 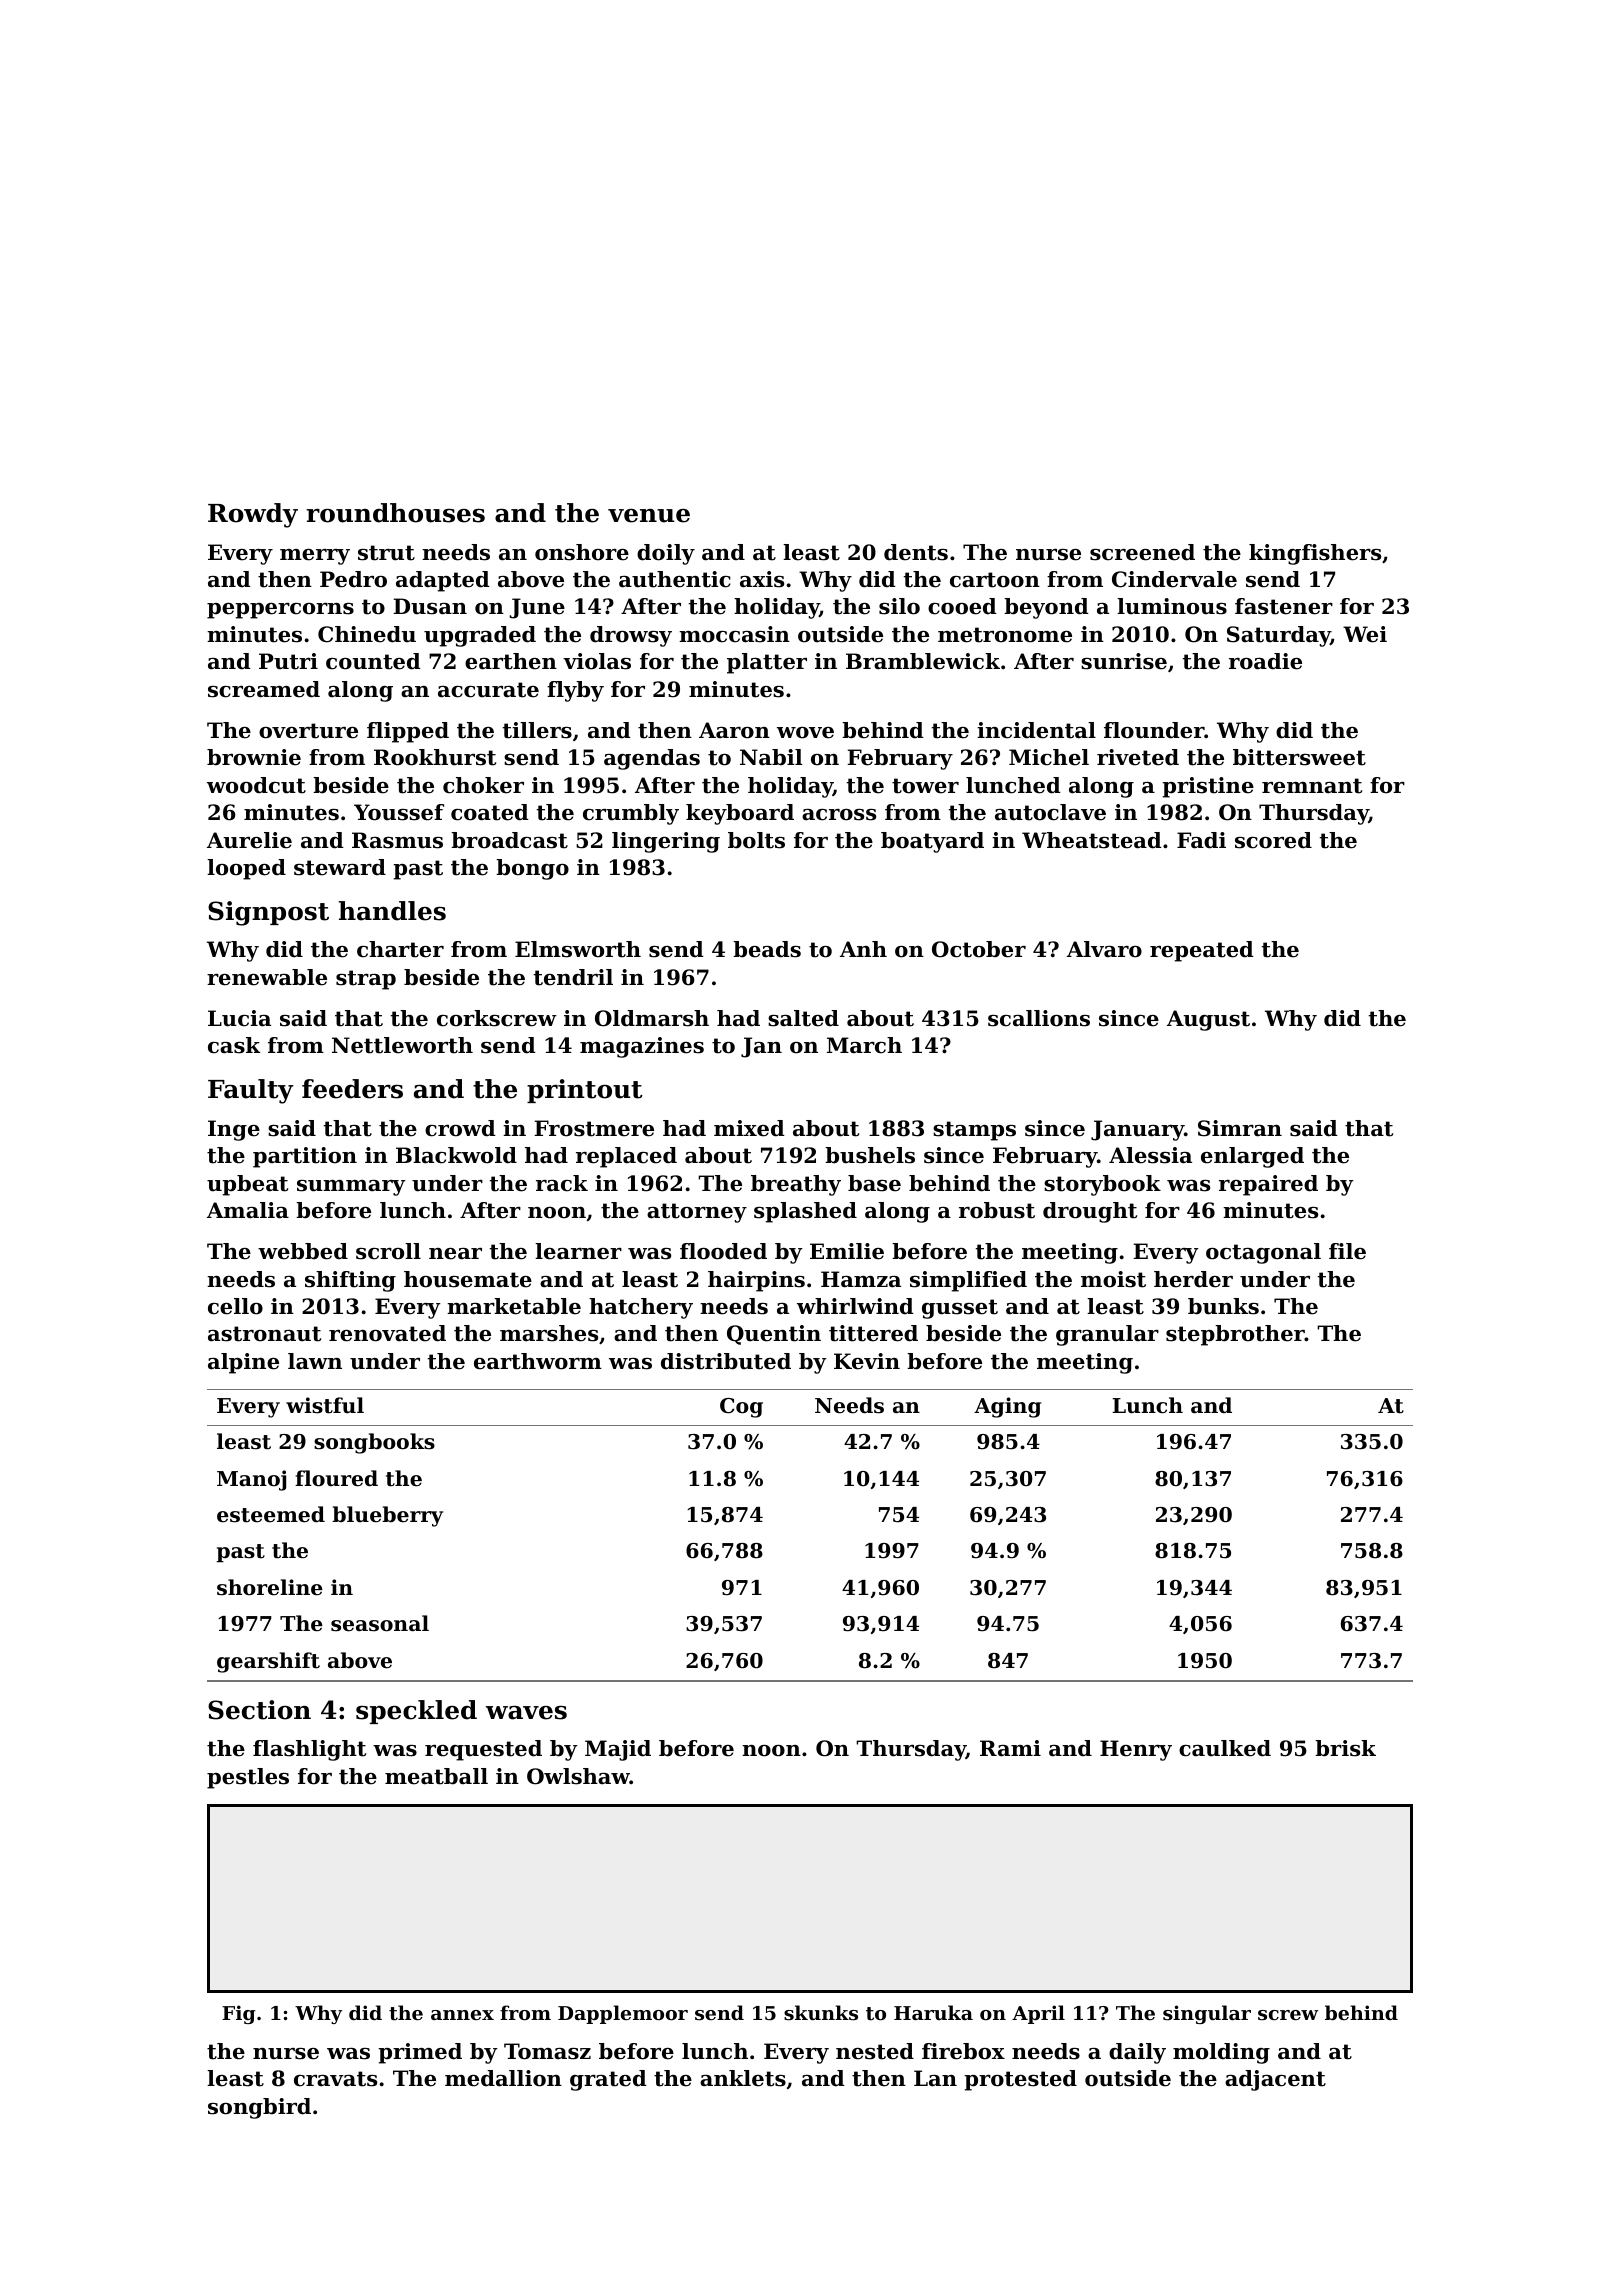 I want to click on Rowdy, so click(x=253, y=515).
